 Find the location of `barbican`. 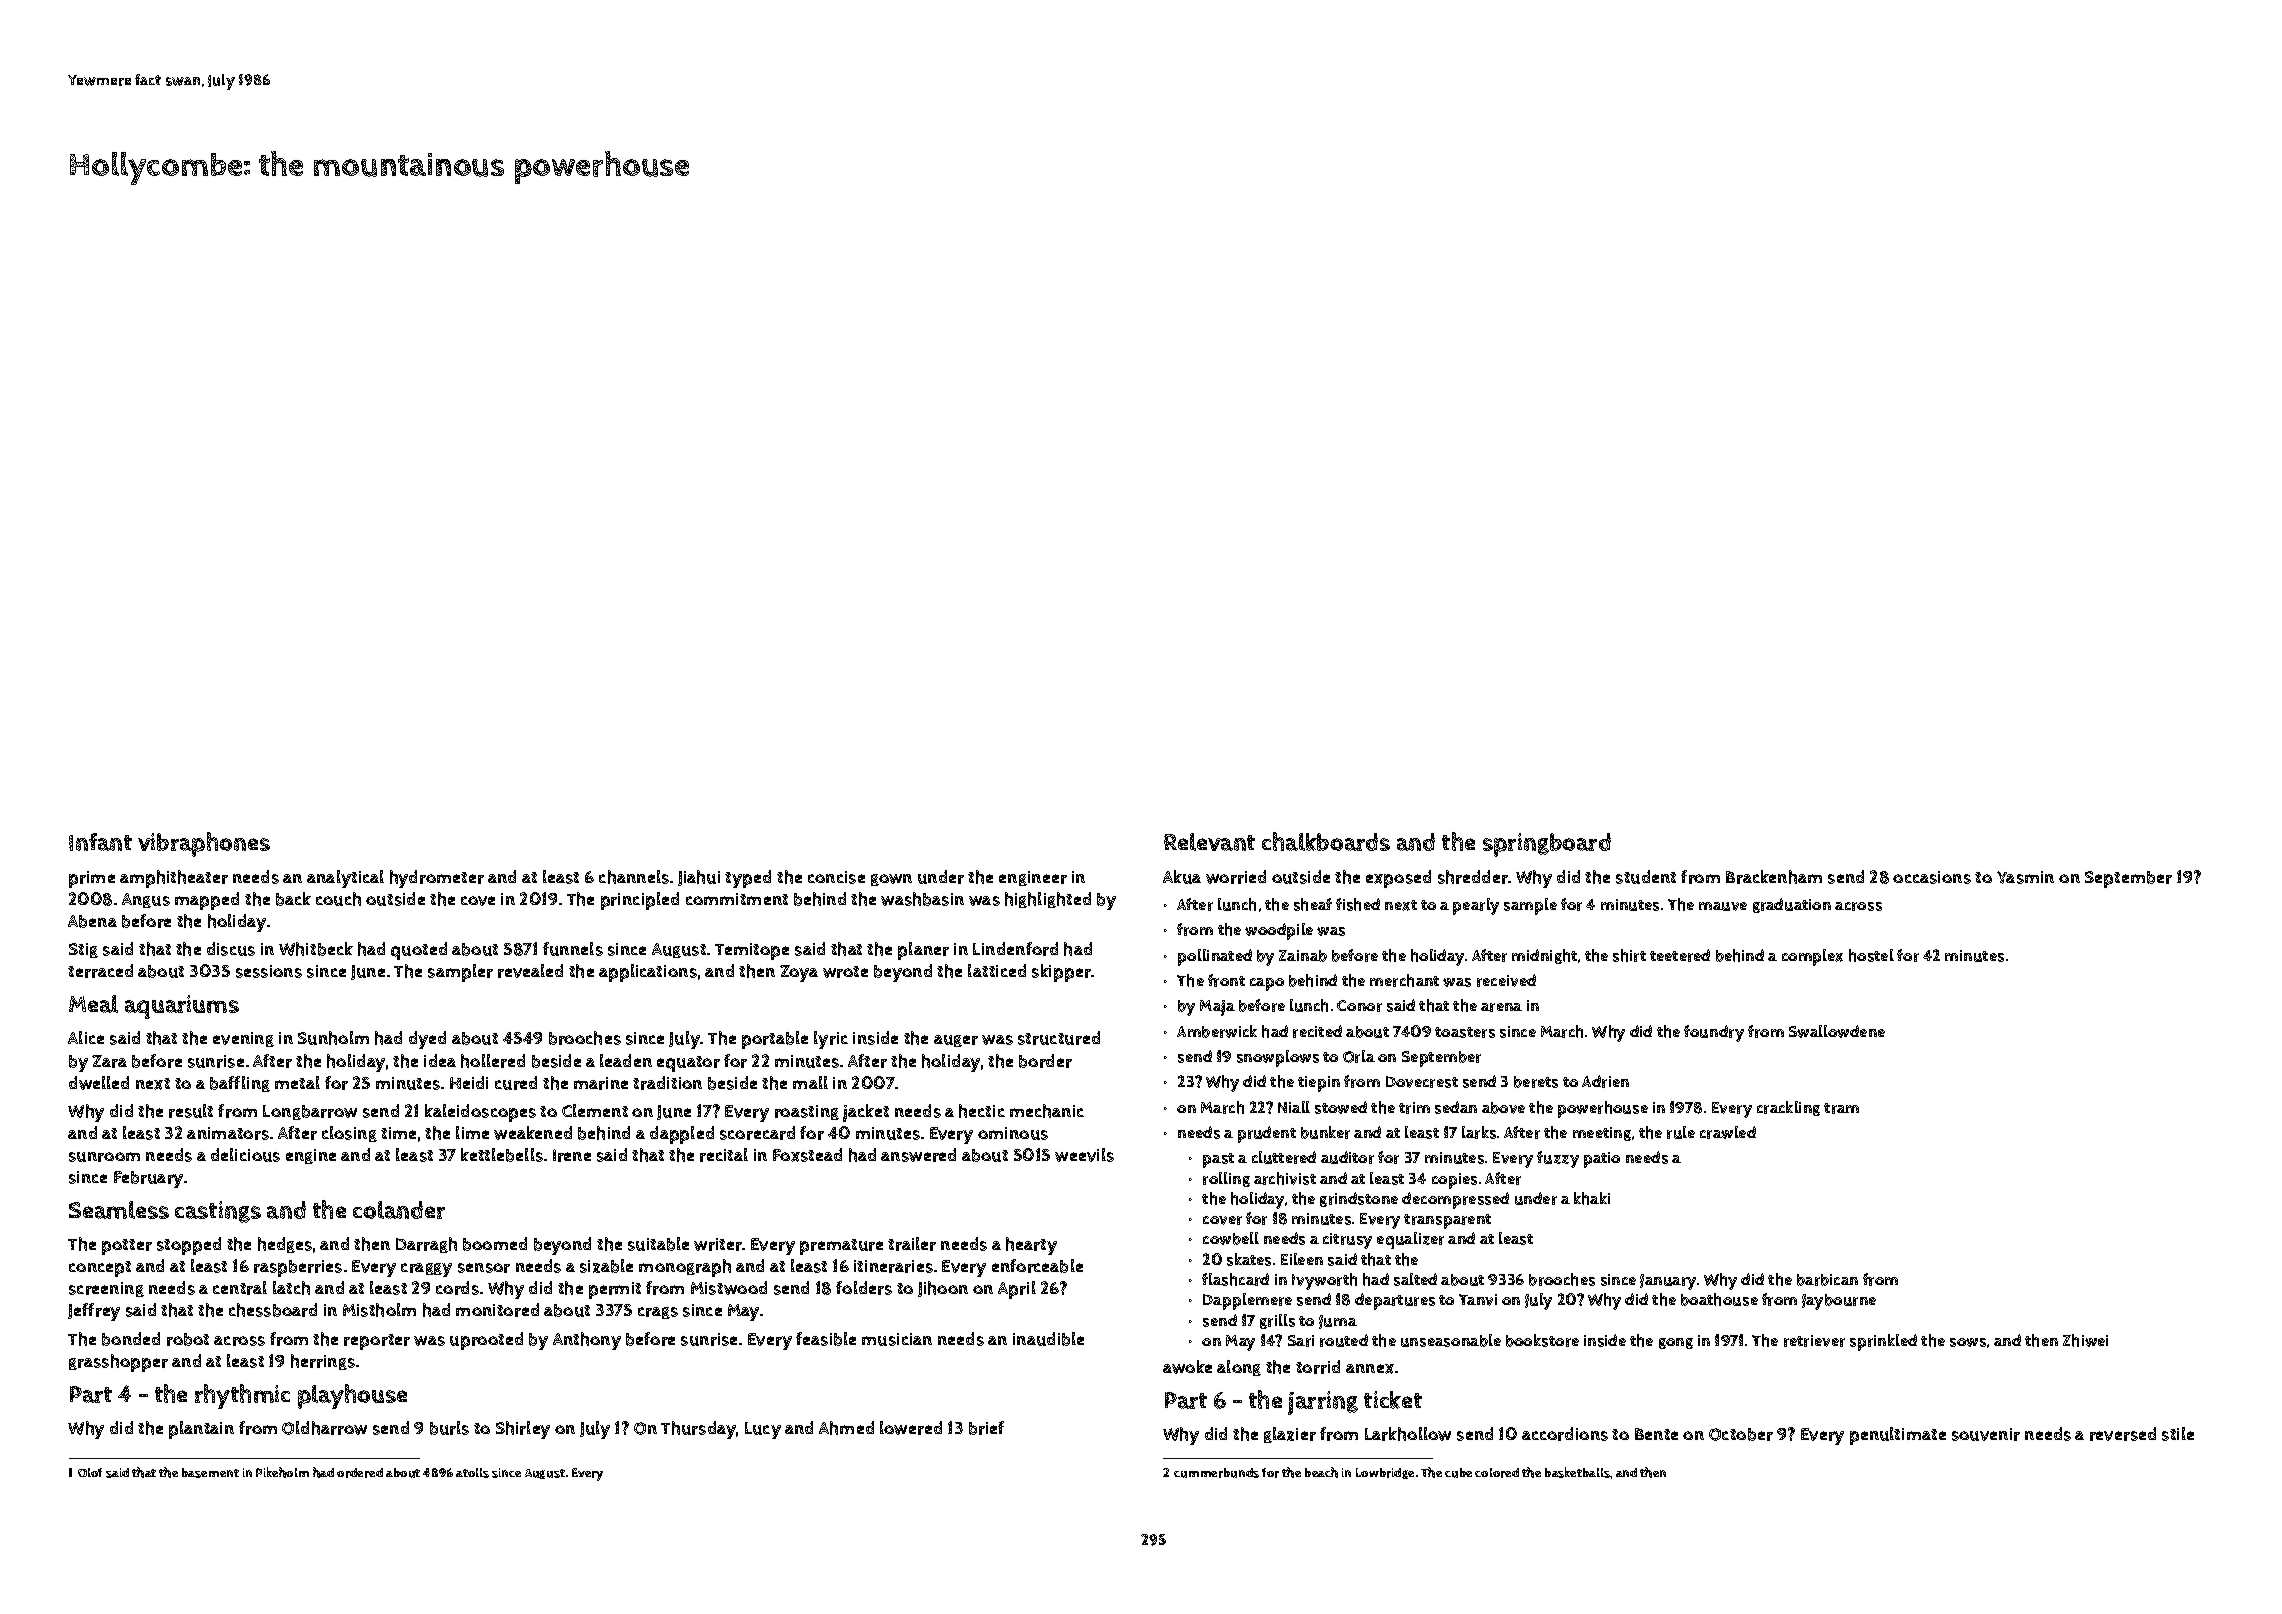

barbican is located at coordinates (1827, 1280).
